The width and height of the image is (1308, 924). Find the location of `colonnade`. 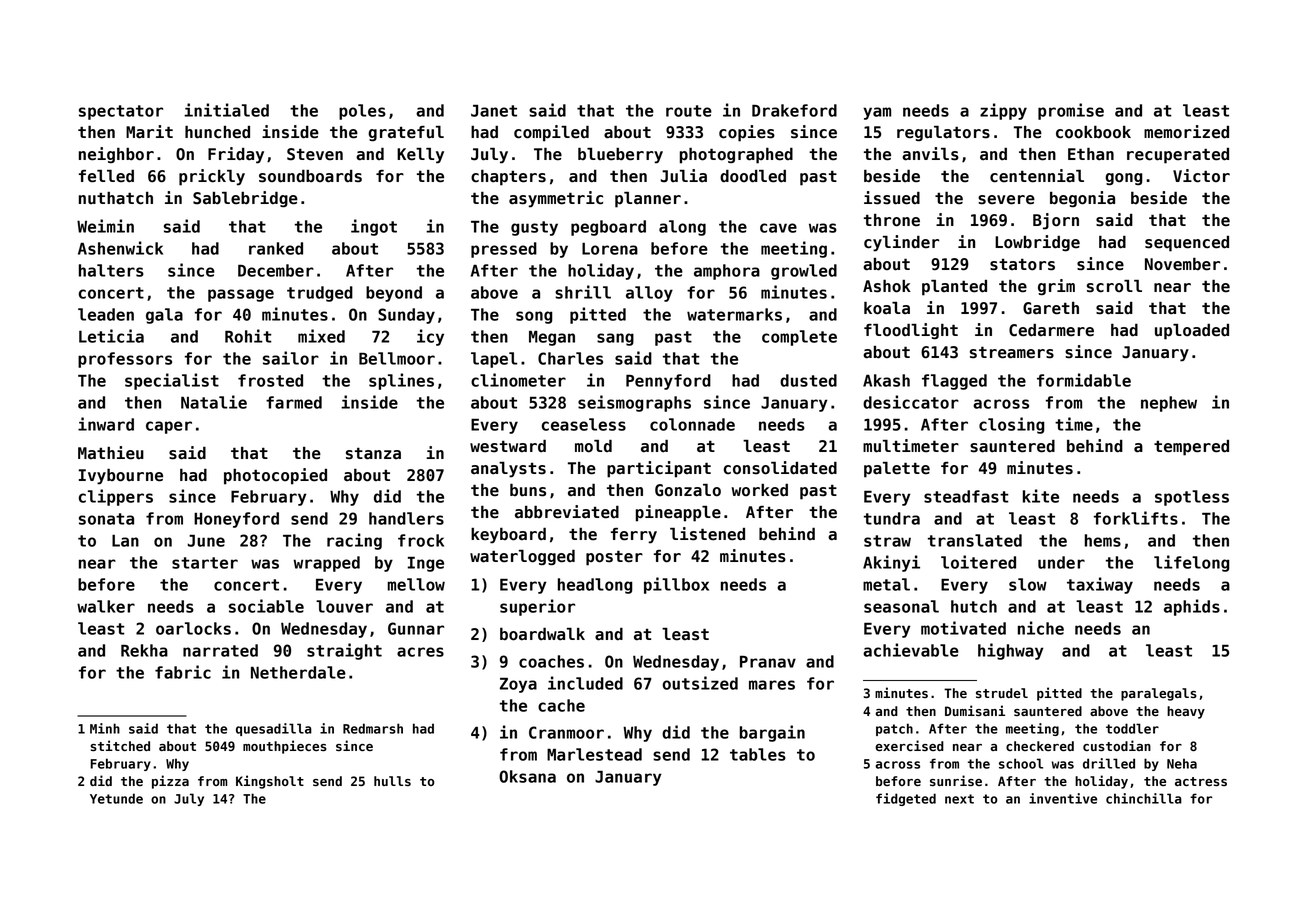

colonnade is located at coordinates (692, 424).
